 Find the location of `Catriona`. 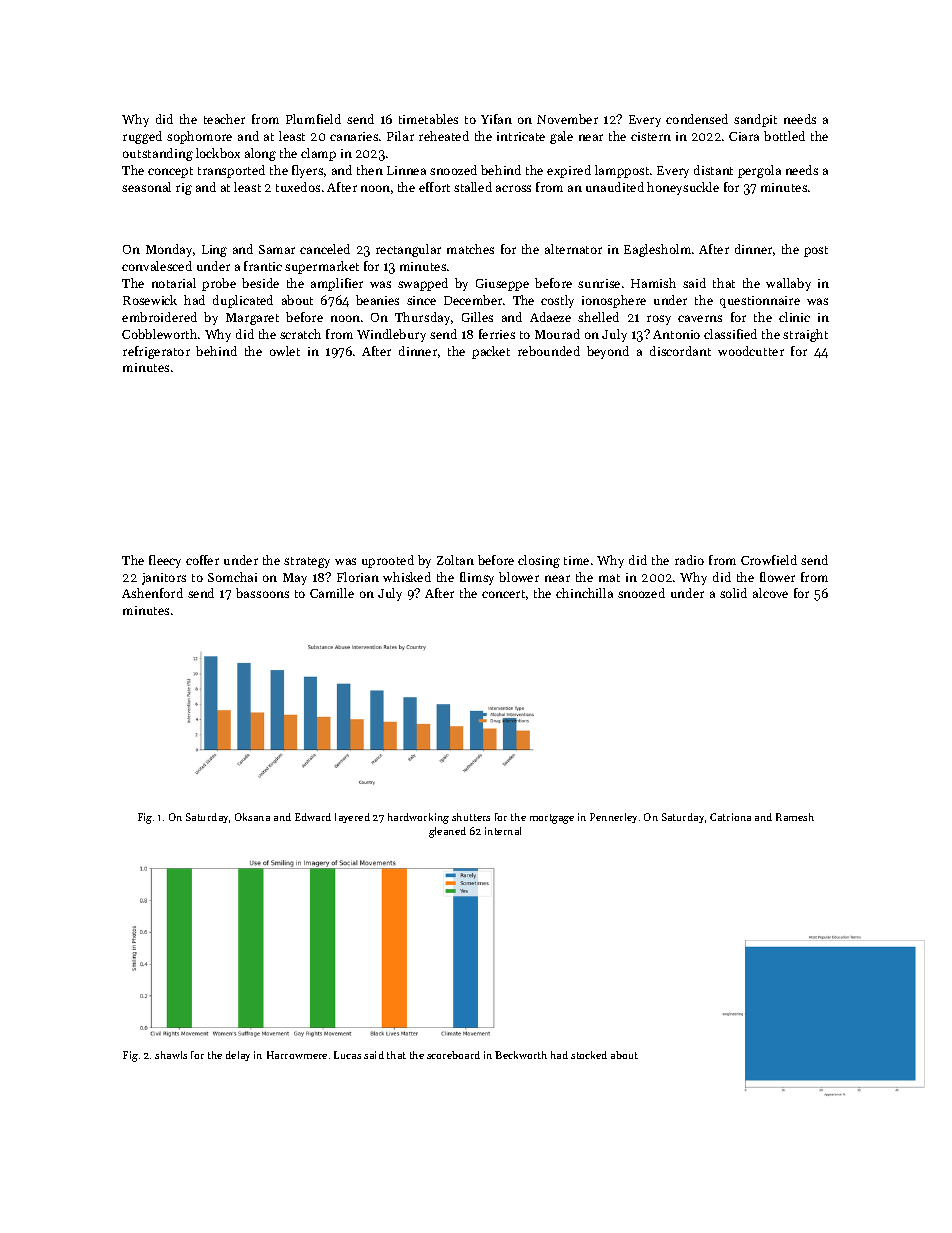

Catriona is located at coordinates (730, 817).
